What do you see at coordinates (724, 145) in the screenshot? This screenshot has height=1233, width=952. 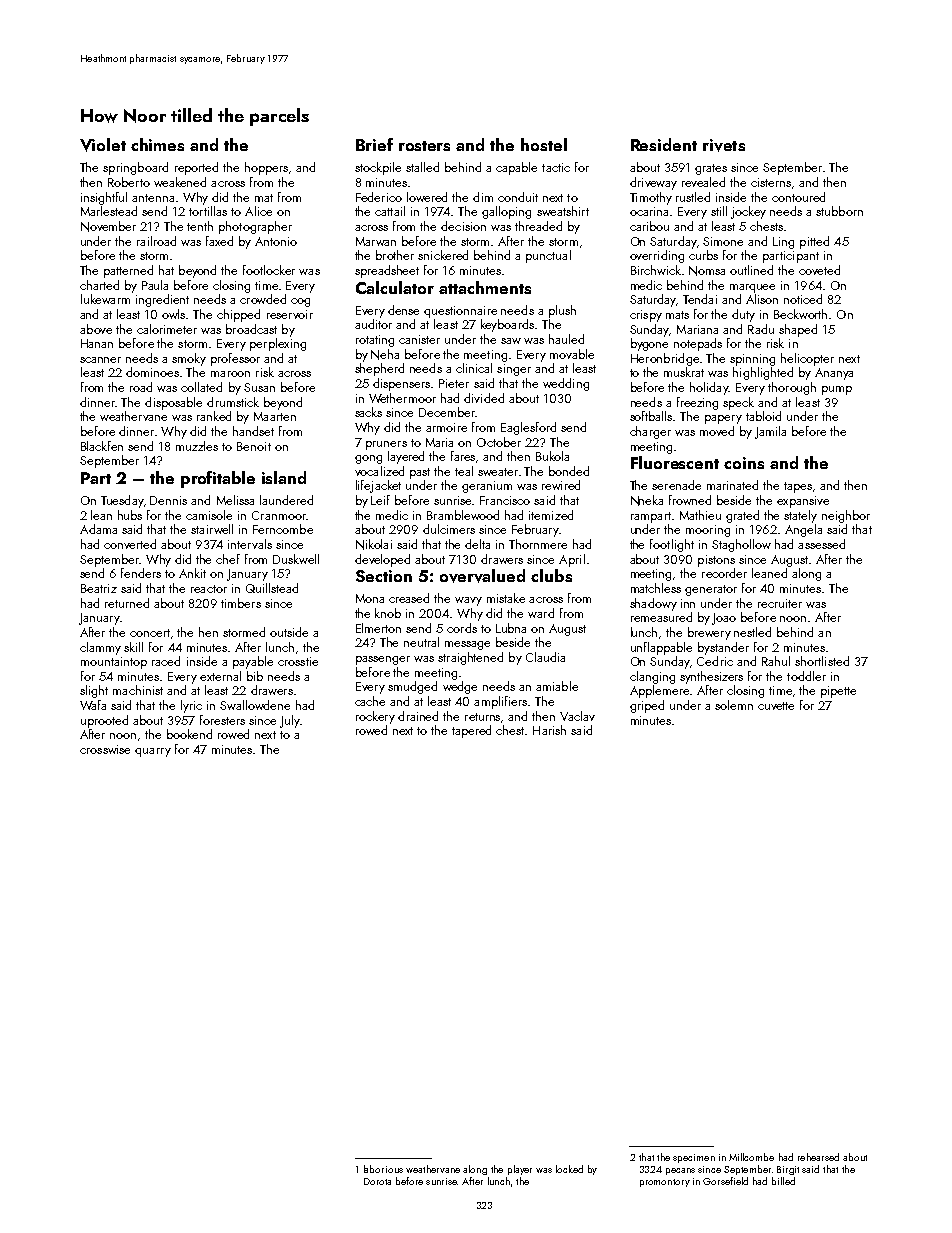 I see `rivets` at bounding box center [724, 145].
